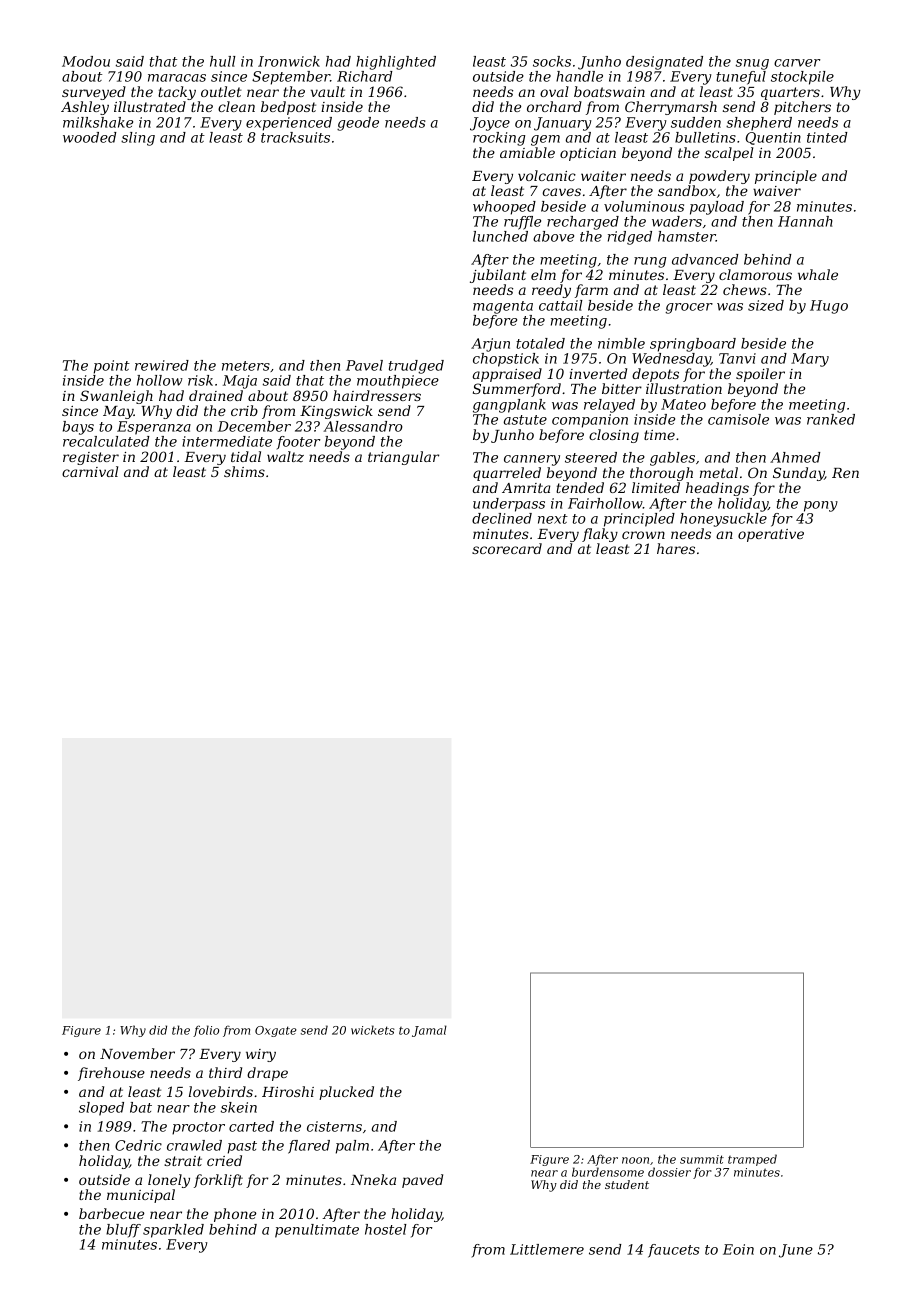 This screenshot has width=924, height=1308. I want to click on folio, so click(206, 1031).
